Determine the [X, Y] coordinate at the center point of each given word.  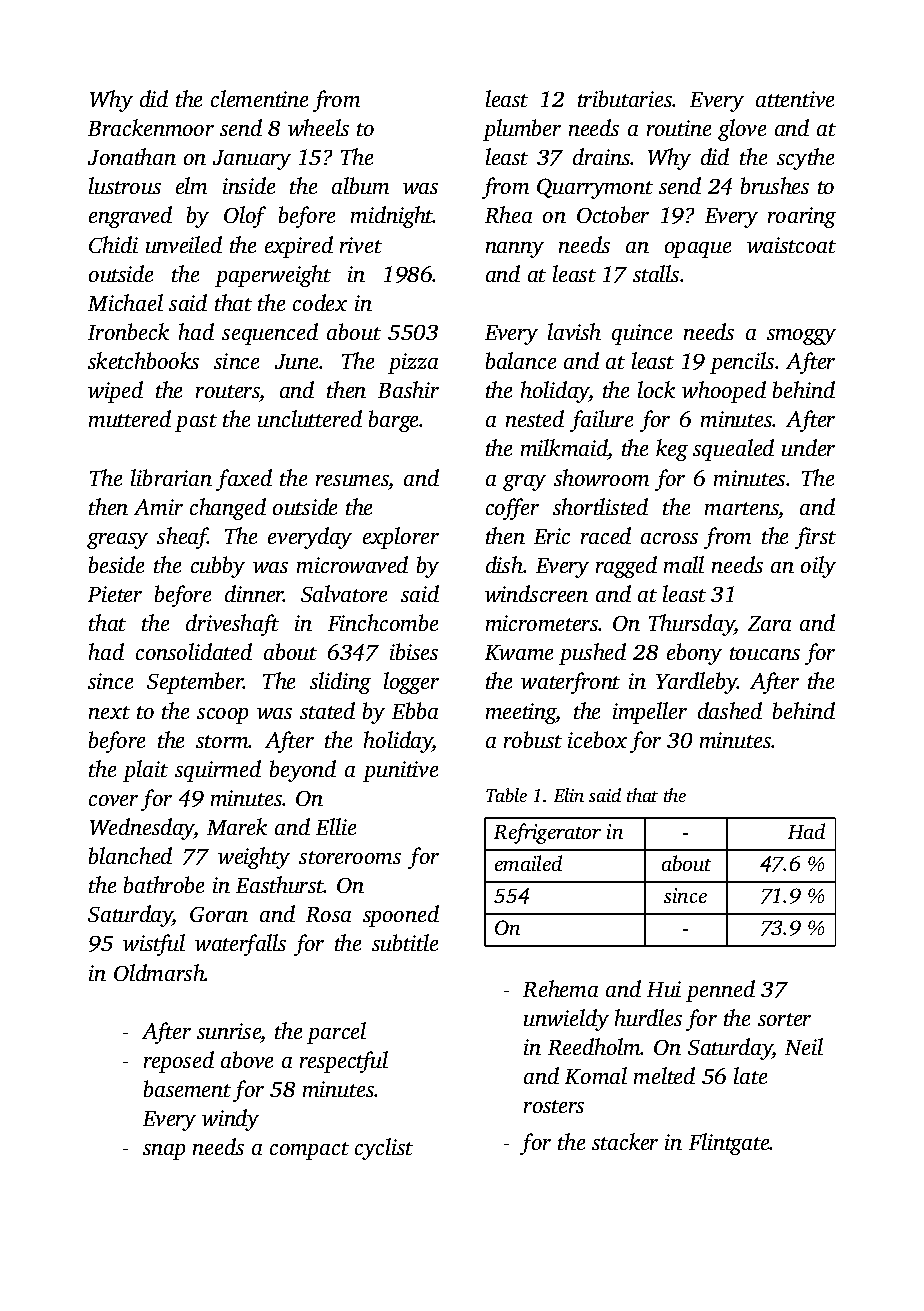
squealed [733, 450]
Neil [804, 1046]
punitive [400, 771]
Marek [237, 826]
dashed [730, 710]
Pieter [115, 594]
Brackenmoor [151, 127]
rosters [554, 1106]
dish [504, 564]
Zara [769, 623]
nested [535, 418]
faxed [244, 480]
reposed [179, 1062]
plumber [522, 130]
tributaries [625, 98]
